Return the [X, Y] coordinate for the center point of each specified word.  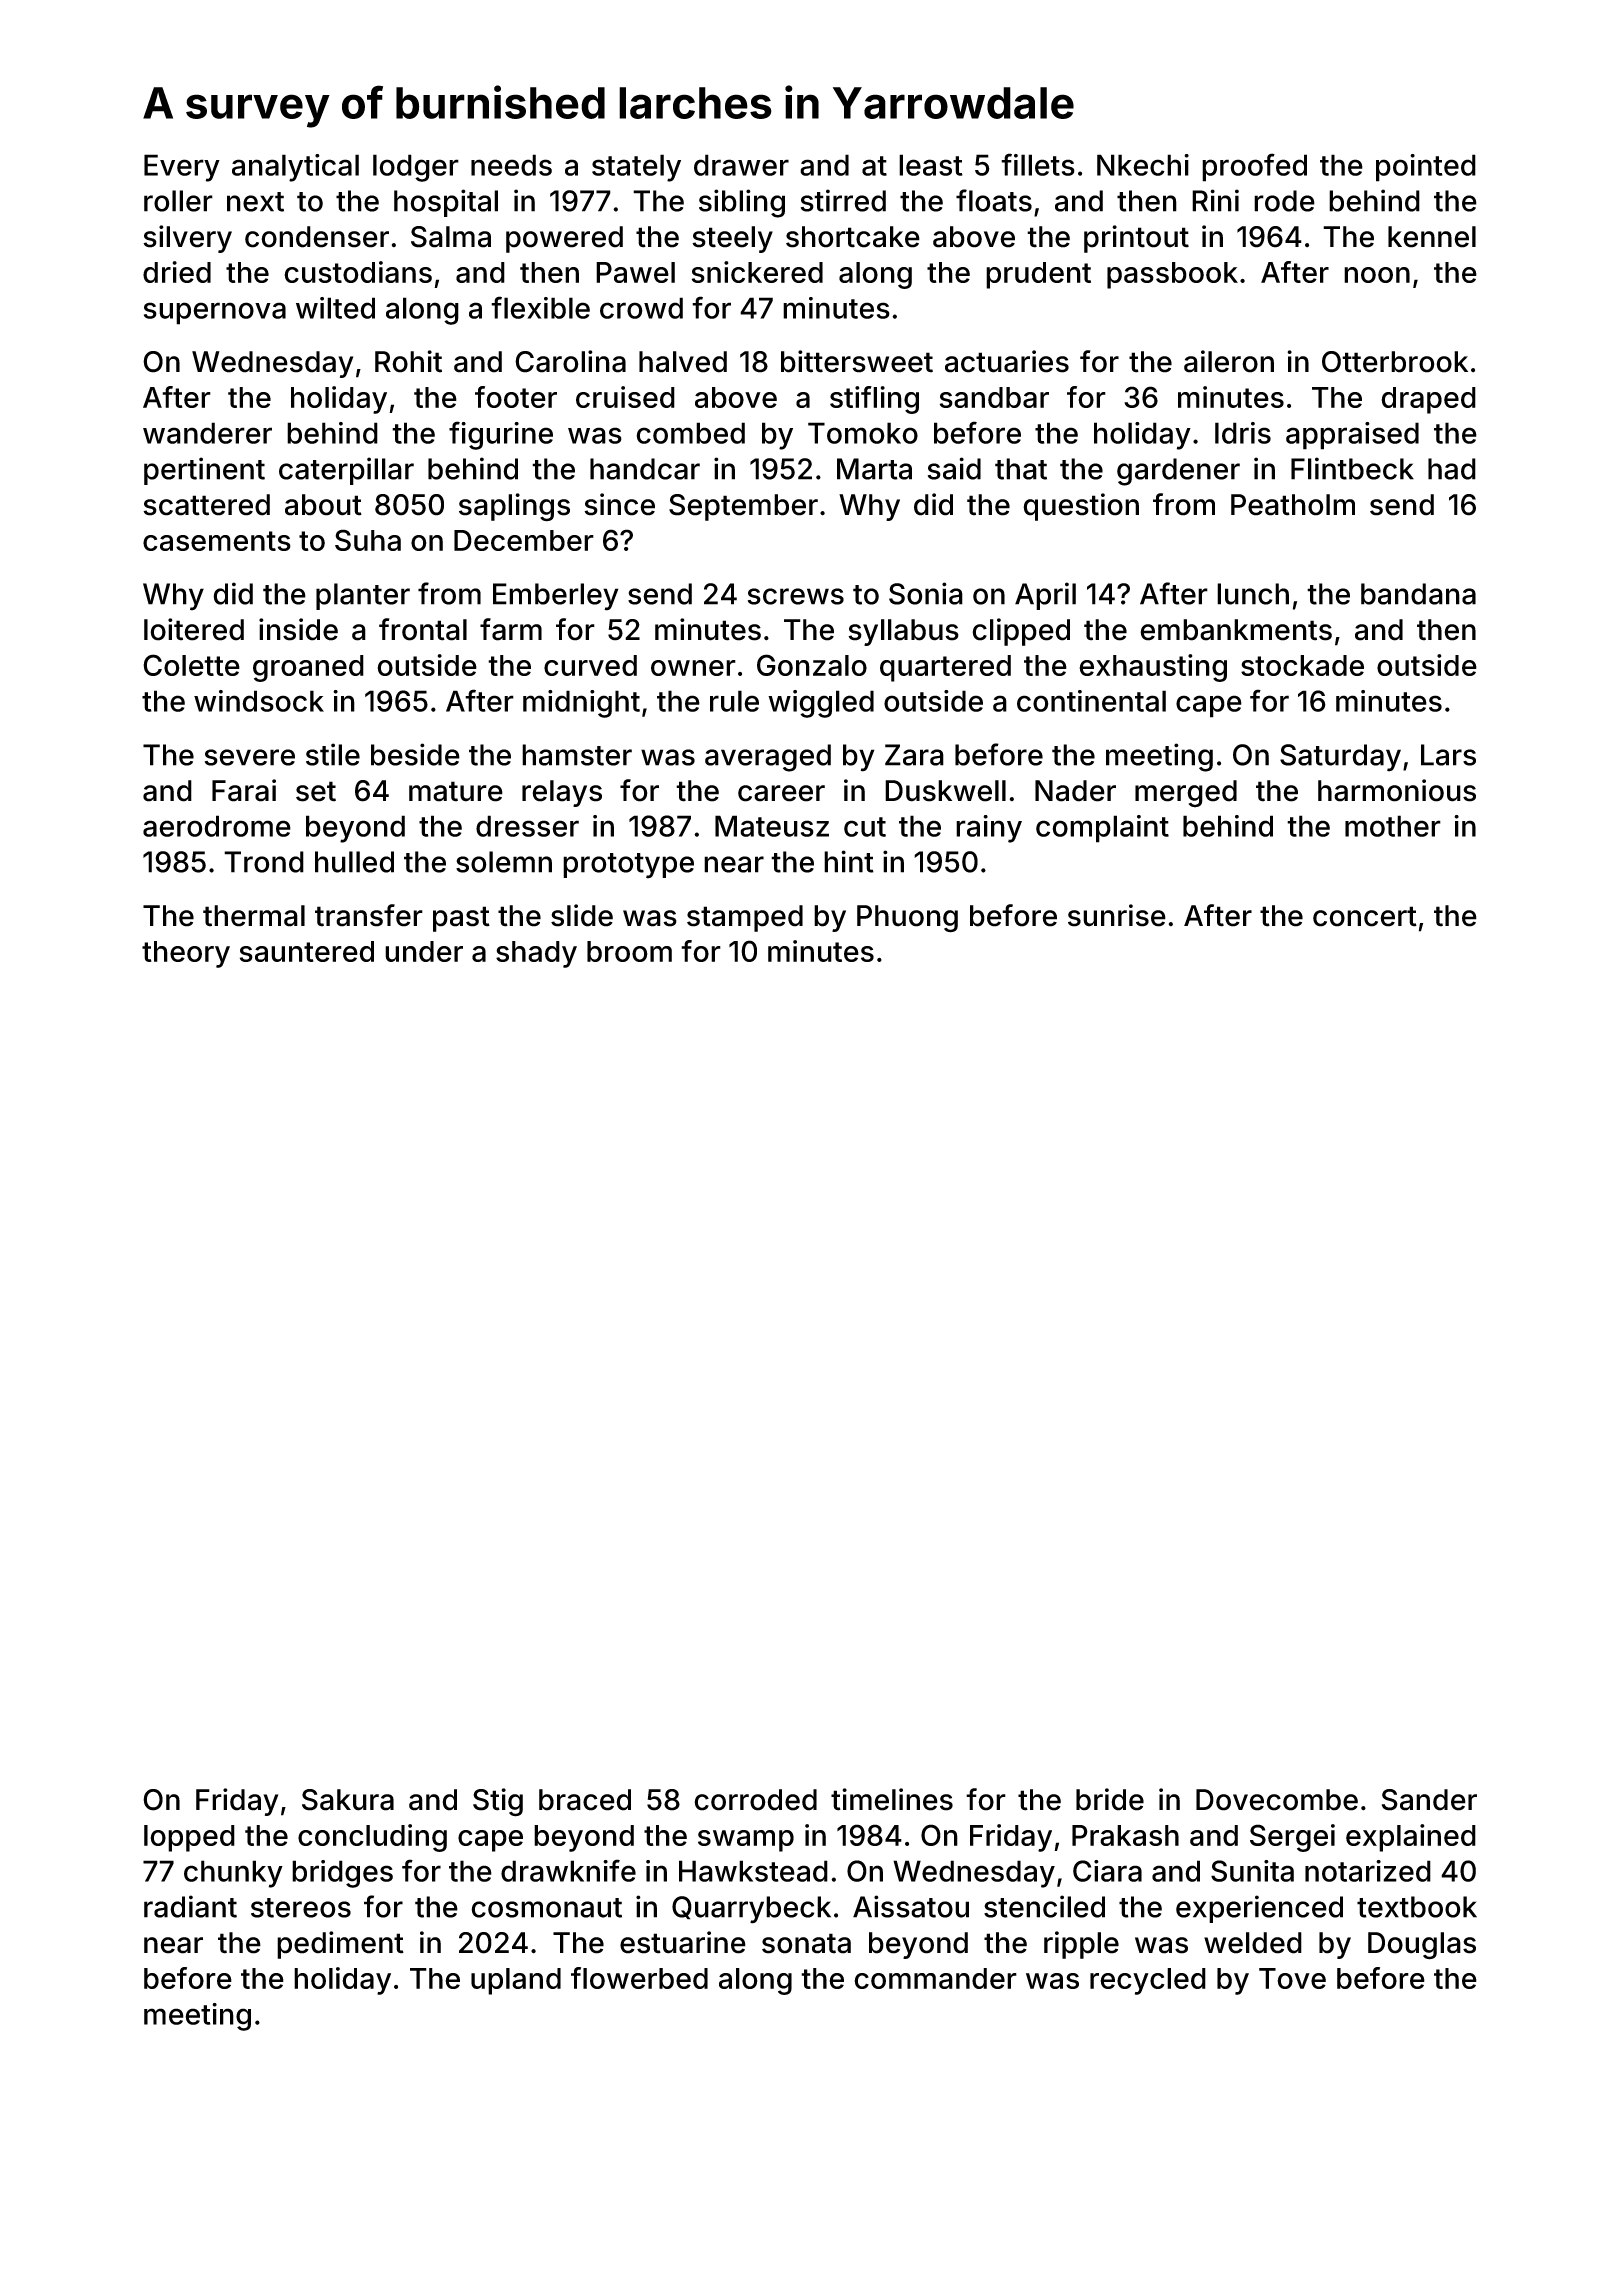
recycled [1148, 1981]
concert [1365, 916]
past [461, 919]
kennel [1432, 237]
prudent [1038, 275]
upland [516, 1981]
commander [935, 1978]
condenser [317, 237]
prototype [628, 866]
